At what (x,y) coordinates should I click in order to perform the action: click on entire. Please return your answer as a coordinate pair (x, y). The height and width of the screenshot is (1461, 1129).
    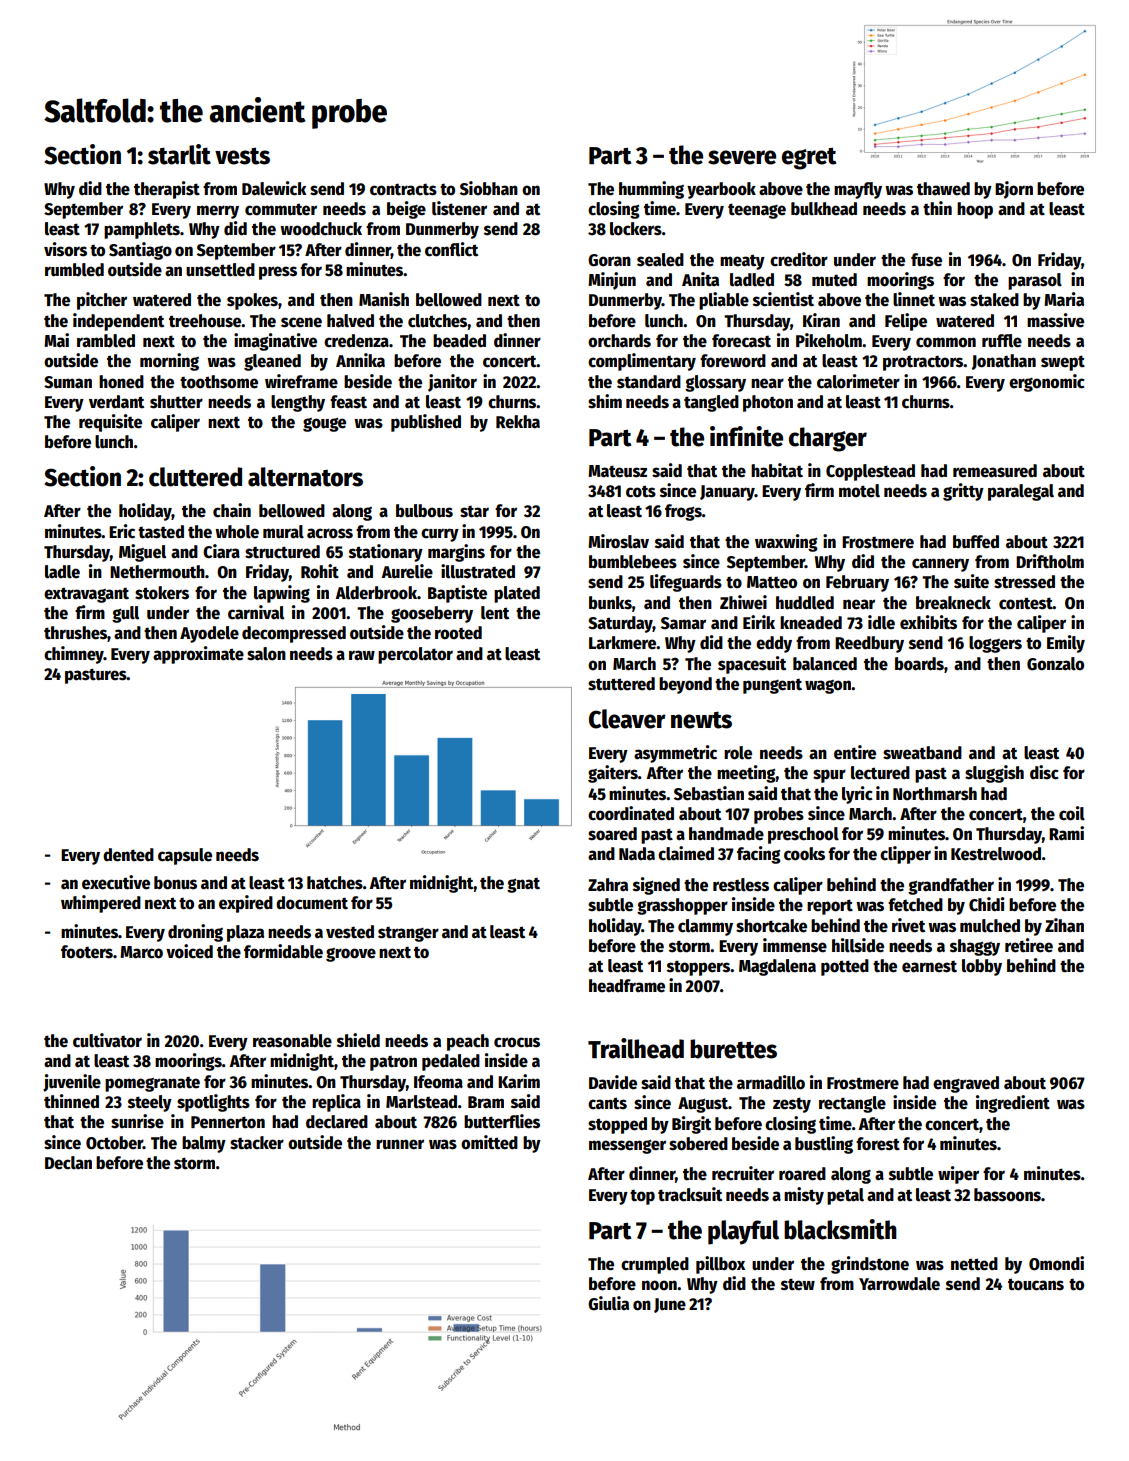
    Looking at the image, I should click on (855, 752).
